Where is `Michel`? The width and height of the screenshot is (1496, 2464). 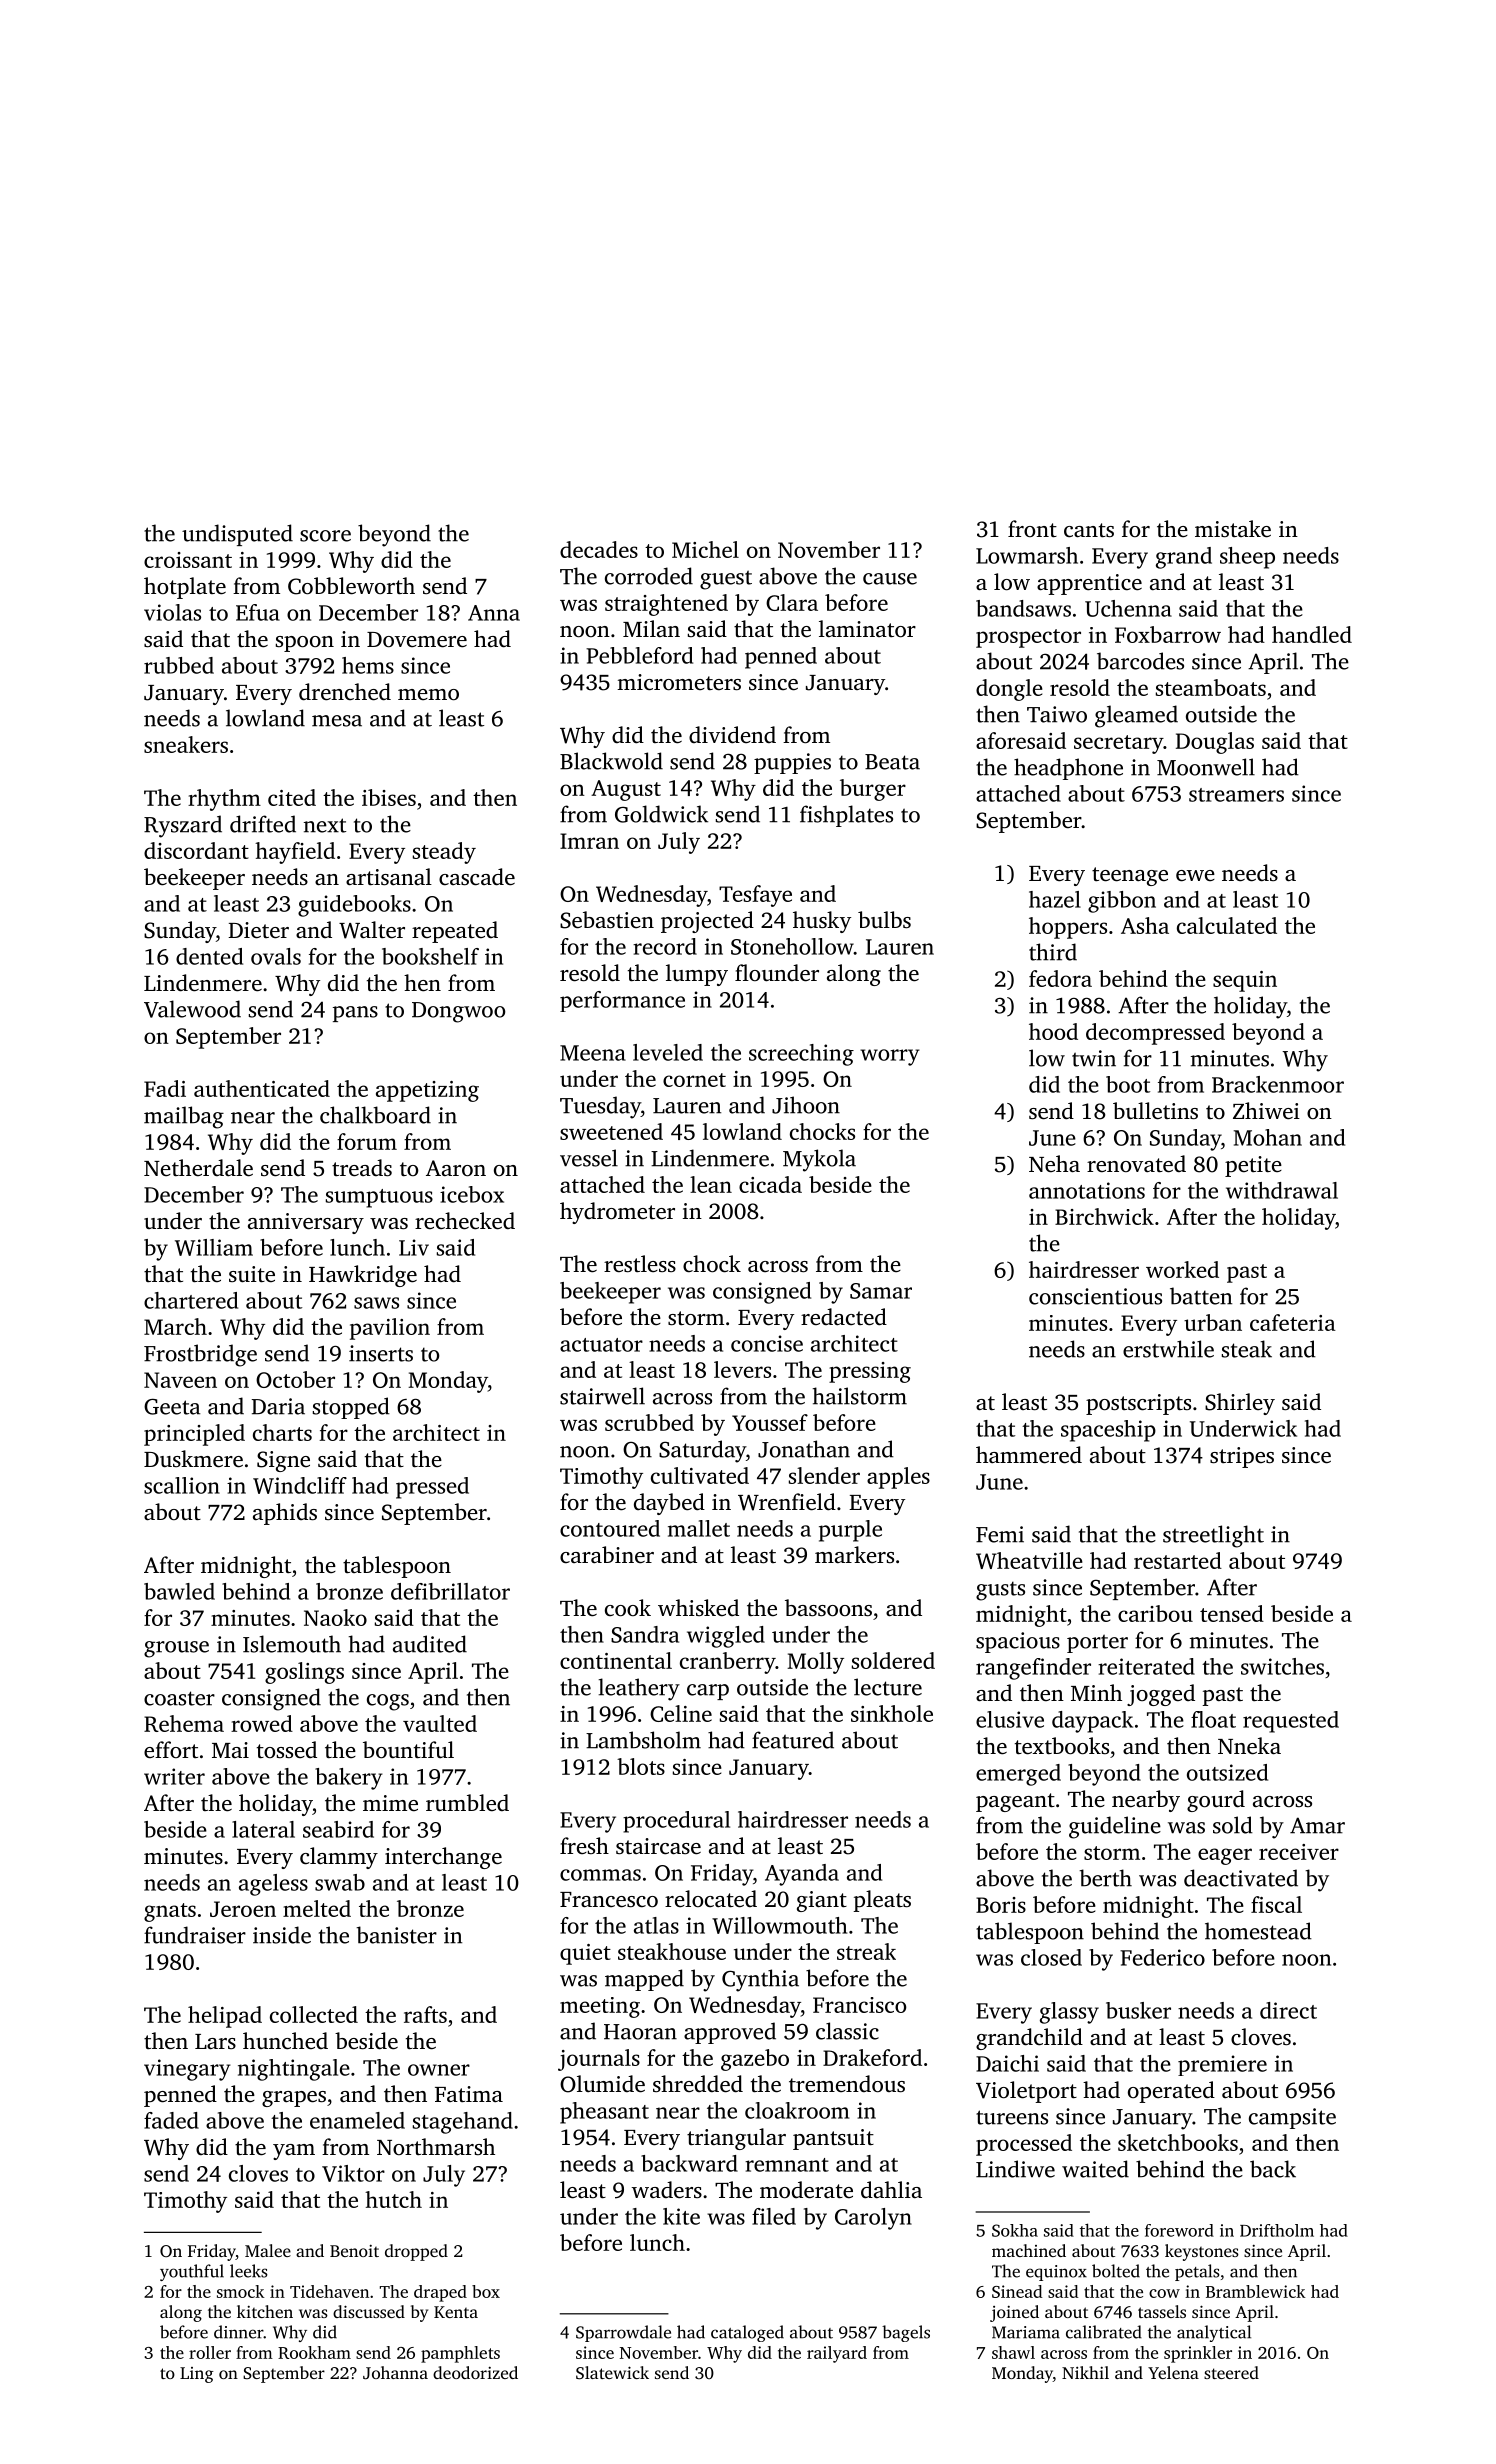 Michel is located at coordinates (705, 549).
